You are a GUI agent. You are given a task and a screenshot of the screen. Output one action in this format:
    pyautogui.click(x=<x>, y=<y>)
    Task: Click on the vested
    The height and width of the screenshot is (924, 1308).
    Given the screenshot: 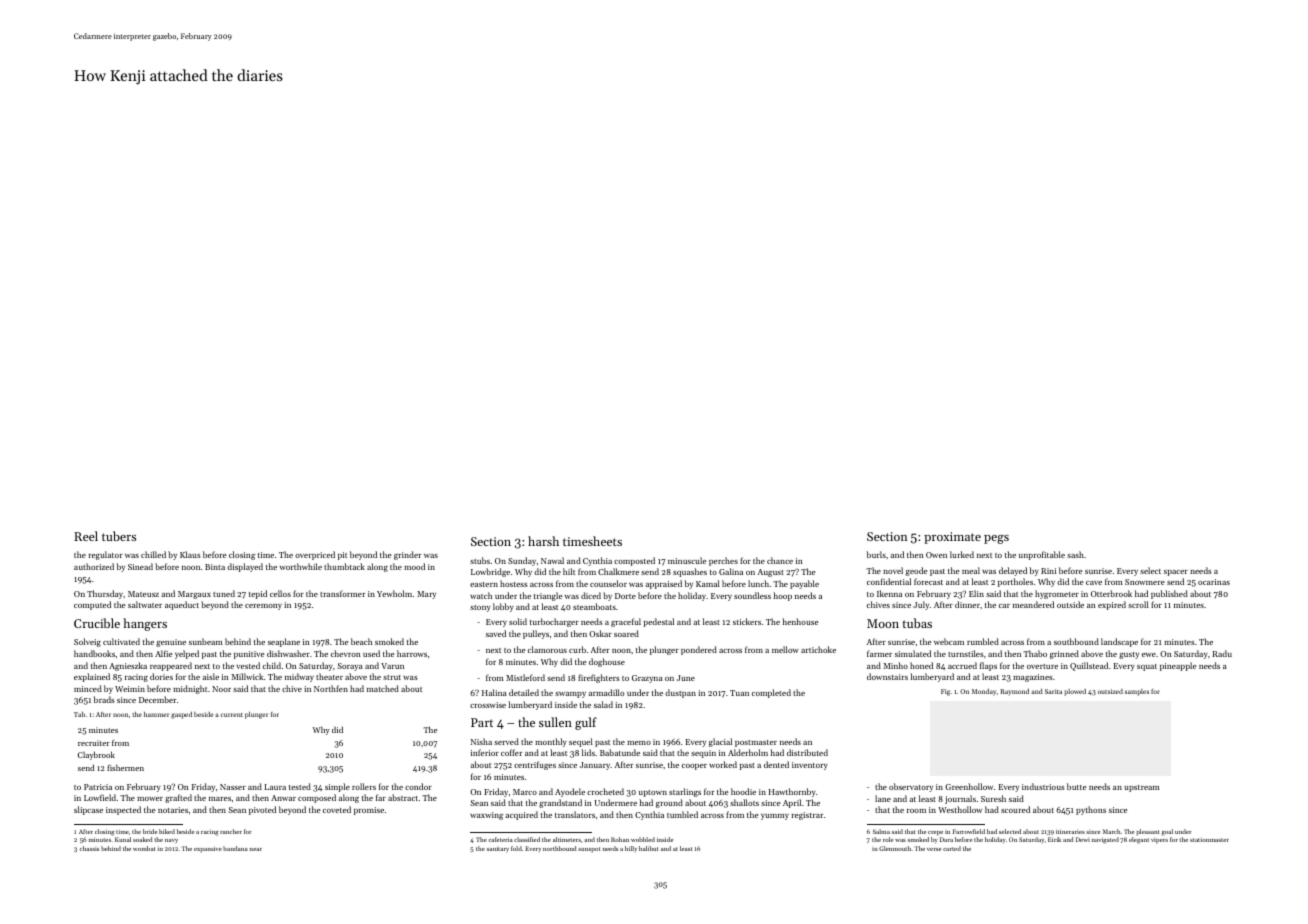 What is the action you would take?
    pyautogui.click(x=248, y=665)
